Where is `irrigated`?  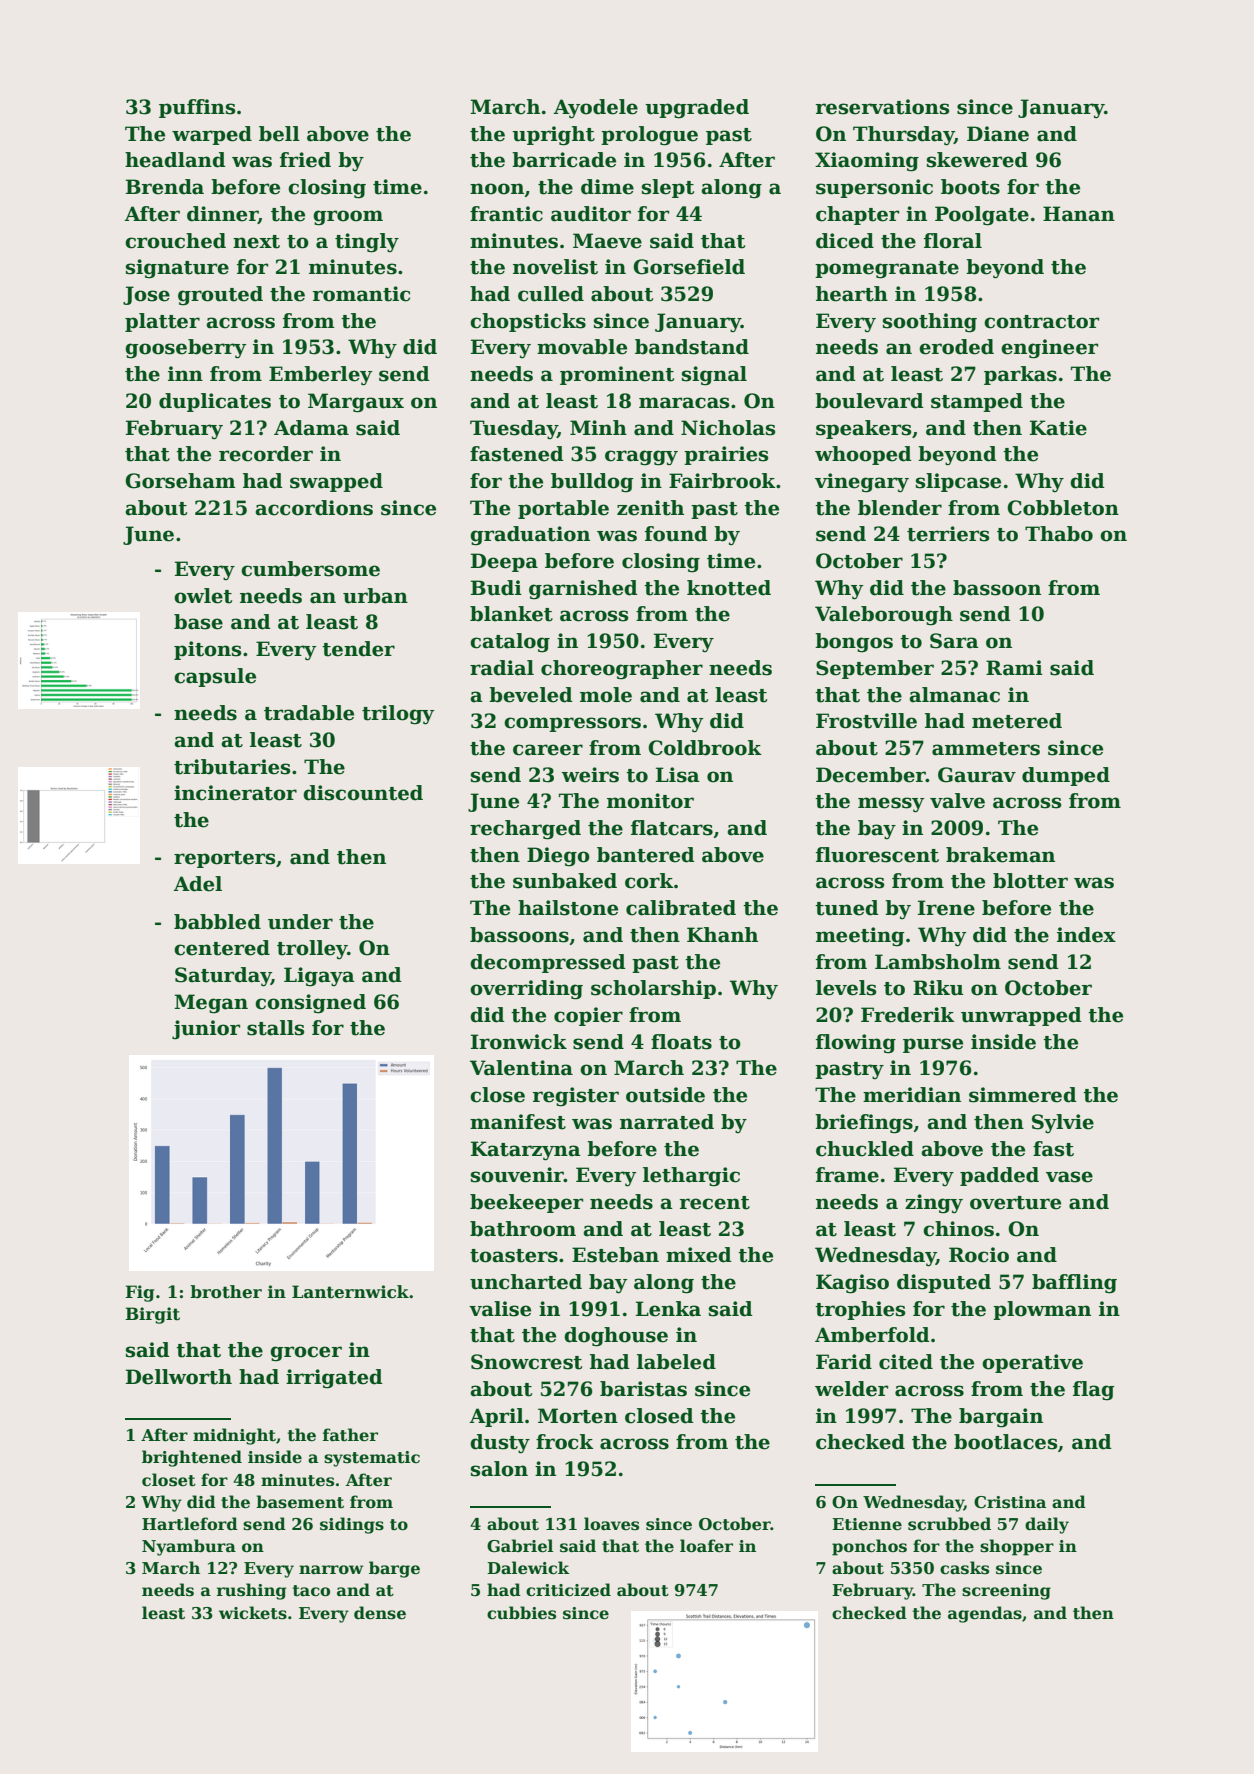 irrigated is located at coordinates (334, 1379).
